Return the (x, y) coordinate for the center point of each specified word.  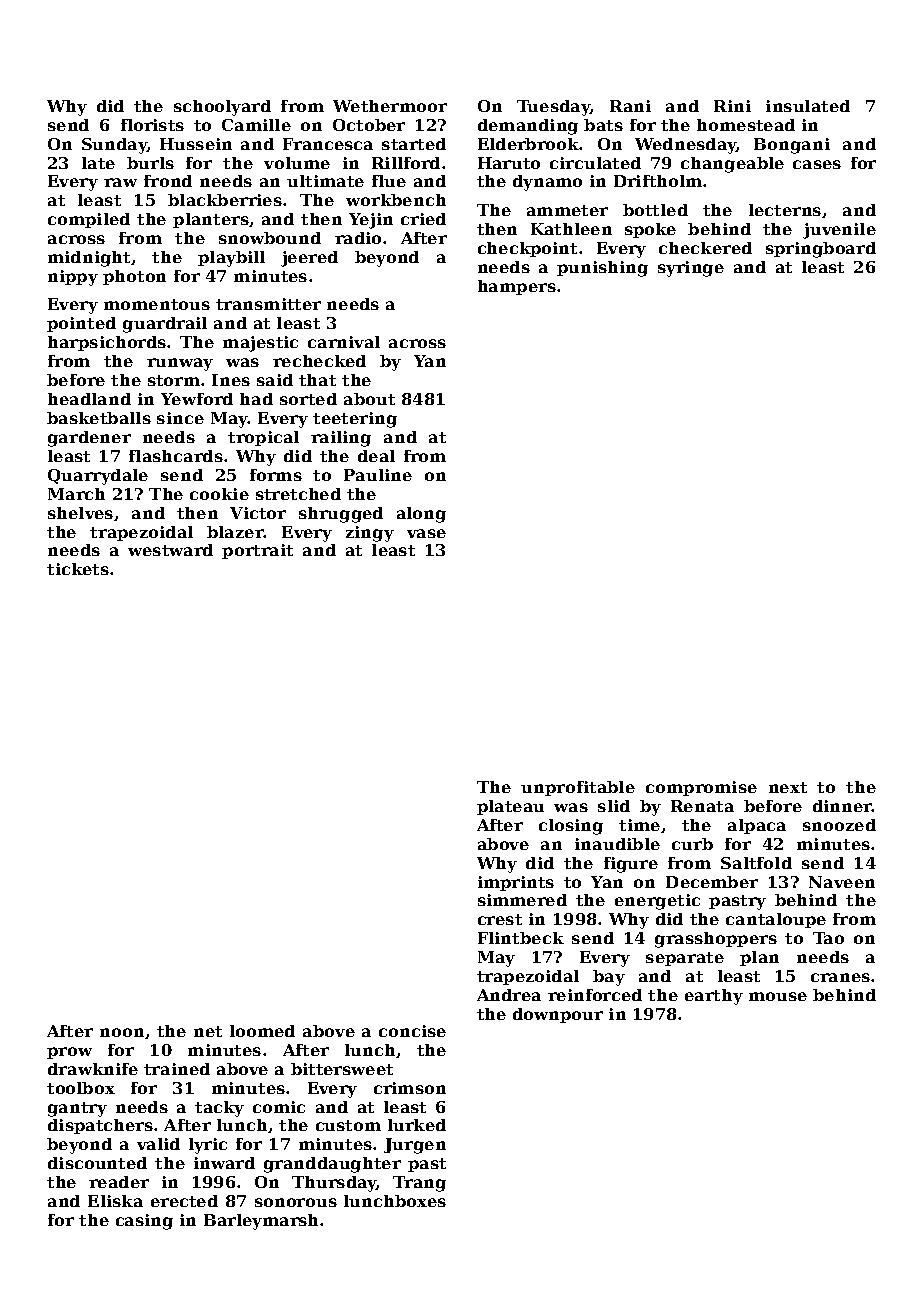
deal (376, 456)
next (788, 787)
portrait (257, 551)
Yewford (197, 399)
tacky (219, 1109)
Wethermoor (390, 106)
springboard (821, 250)
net (208, 1031)
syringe (691, 269)
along (421, 515)
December (712, 882)
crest (500, 919)
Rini (732, 106)
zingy (370, 534)
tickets (78, 569)
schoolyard (222, 108)
